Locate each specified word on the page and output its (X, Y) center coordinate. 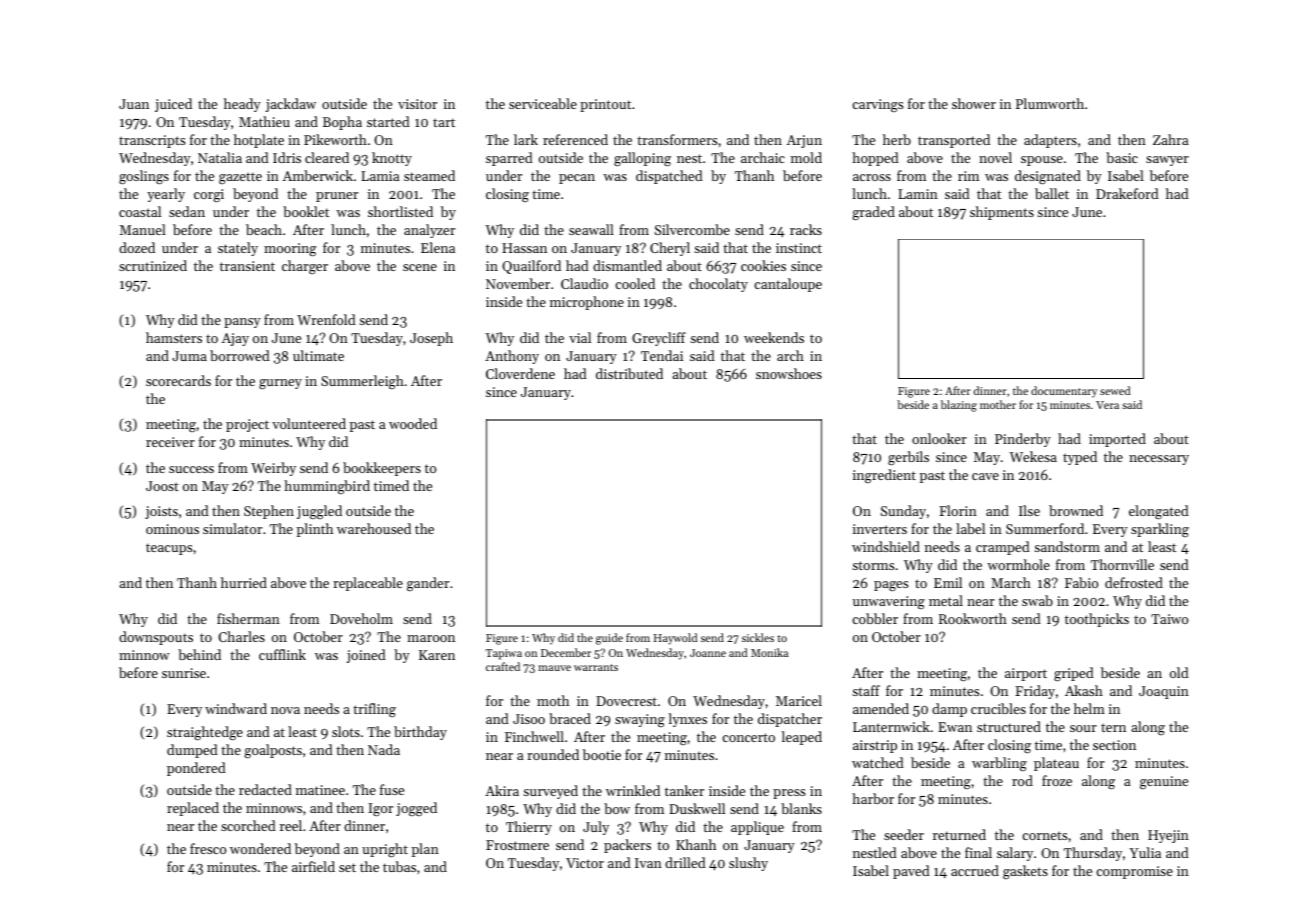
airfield (313, 866)
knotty (392, 159)
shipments (1002, 213)
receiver (170, 442)
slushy (748, 864)
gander (428, 584)
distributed (629, 373)
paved (911, 872)
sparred (509, 159)
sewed (1115, 390)
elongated (1159, 512)
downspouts (156, 638)
